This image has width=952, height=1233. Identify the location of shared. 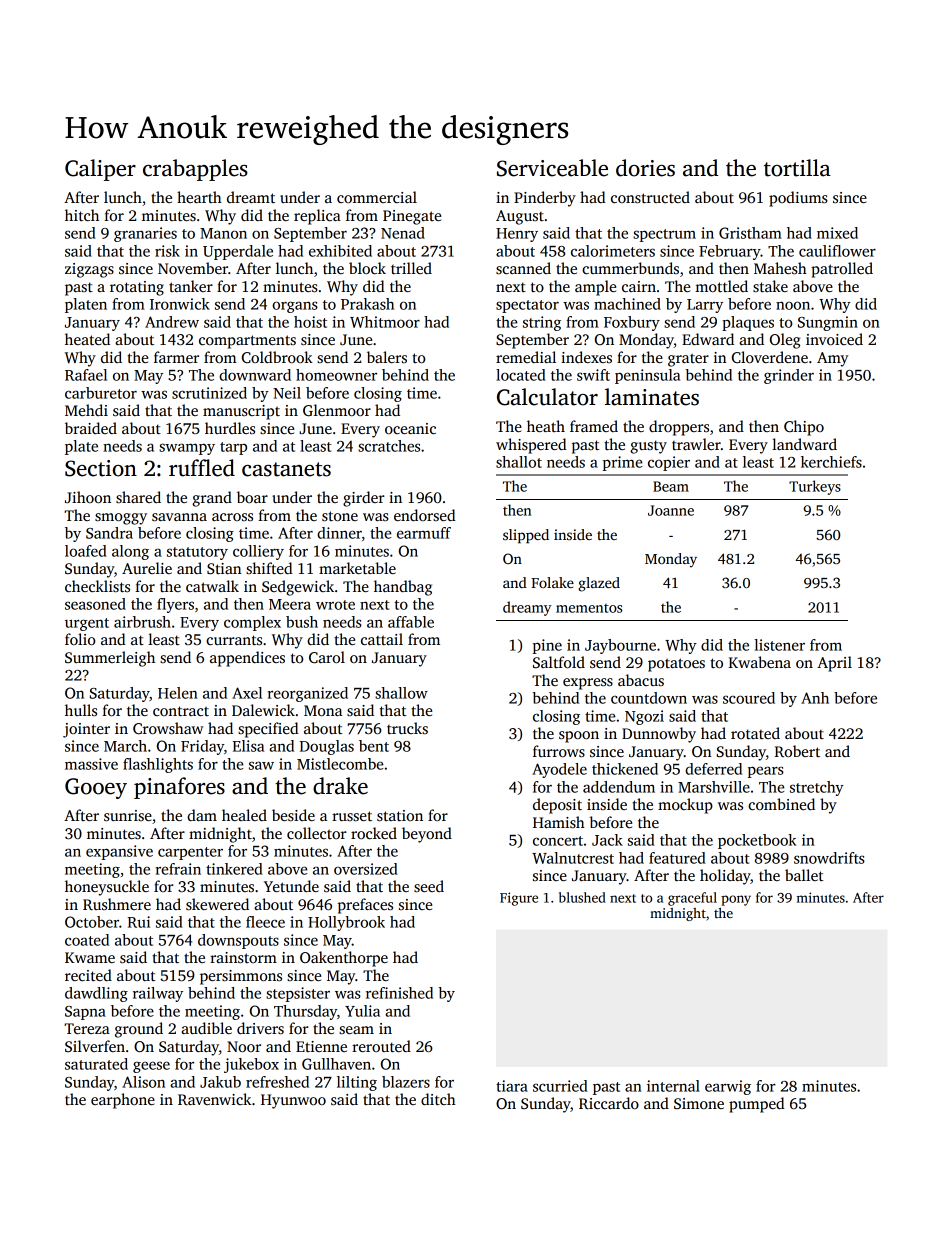
(138, 497).
